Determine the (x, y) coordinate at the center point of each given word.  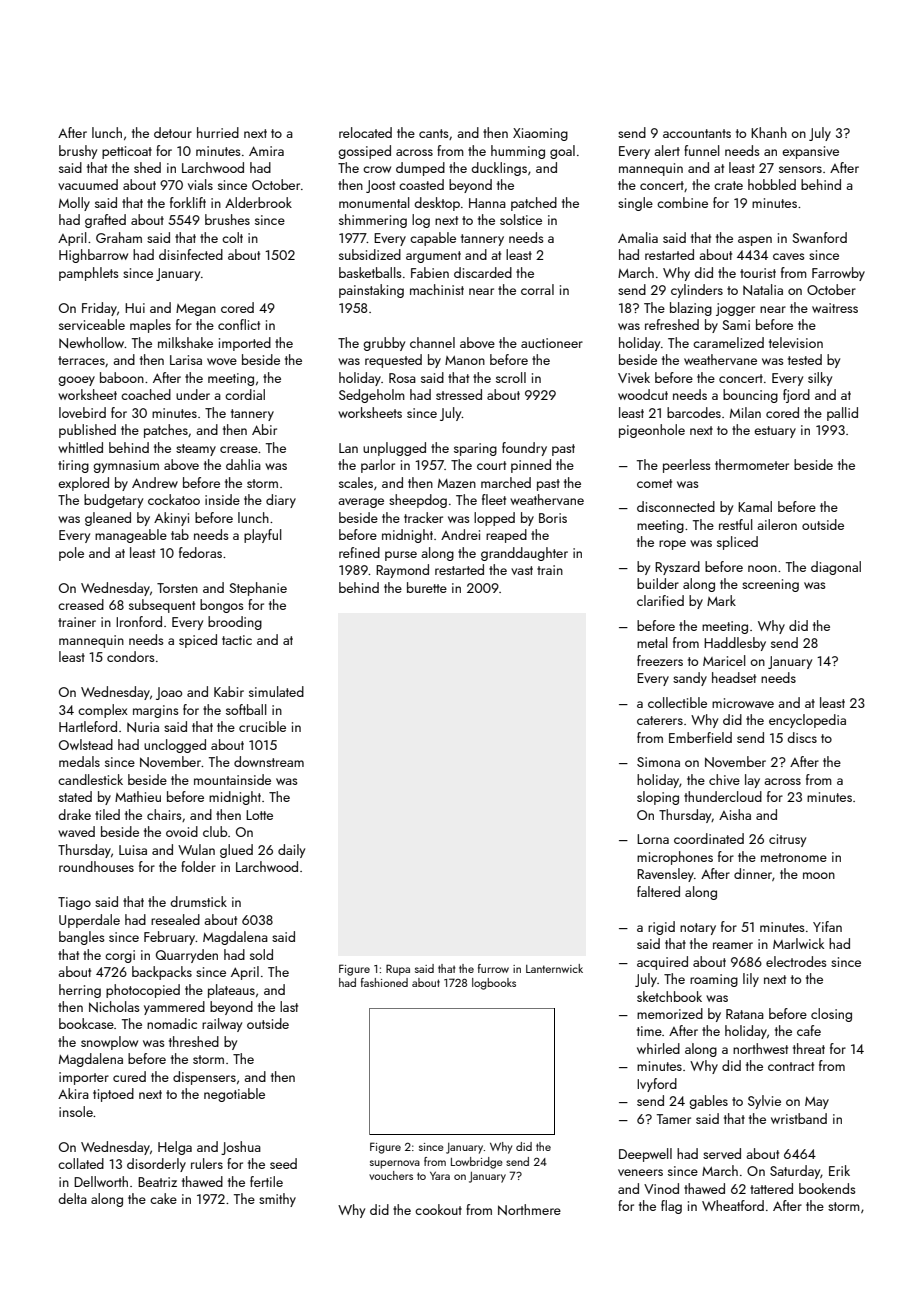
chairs (164, 814)
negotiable (234, 1095)
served (722, 1153)
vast (522, 570)
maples (150, 326)
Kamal (755, 506)
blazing (691, 309)
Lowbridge (477, 1163)
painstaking (371, 291)
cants (433, 133)
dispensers (204, 1078)
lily (751, 980)
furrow (493, 968)
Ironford (139, 621)
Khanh (769, 132)
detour (173, 132)
